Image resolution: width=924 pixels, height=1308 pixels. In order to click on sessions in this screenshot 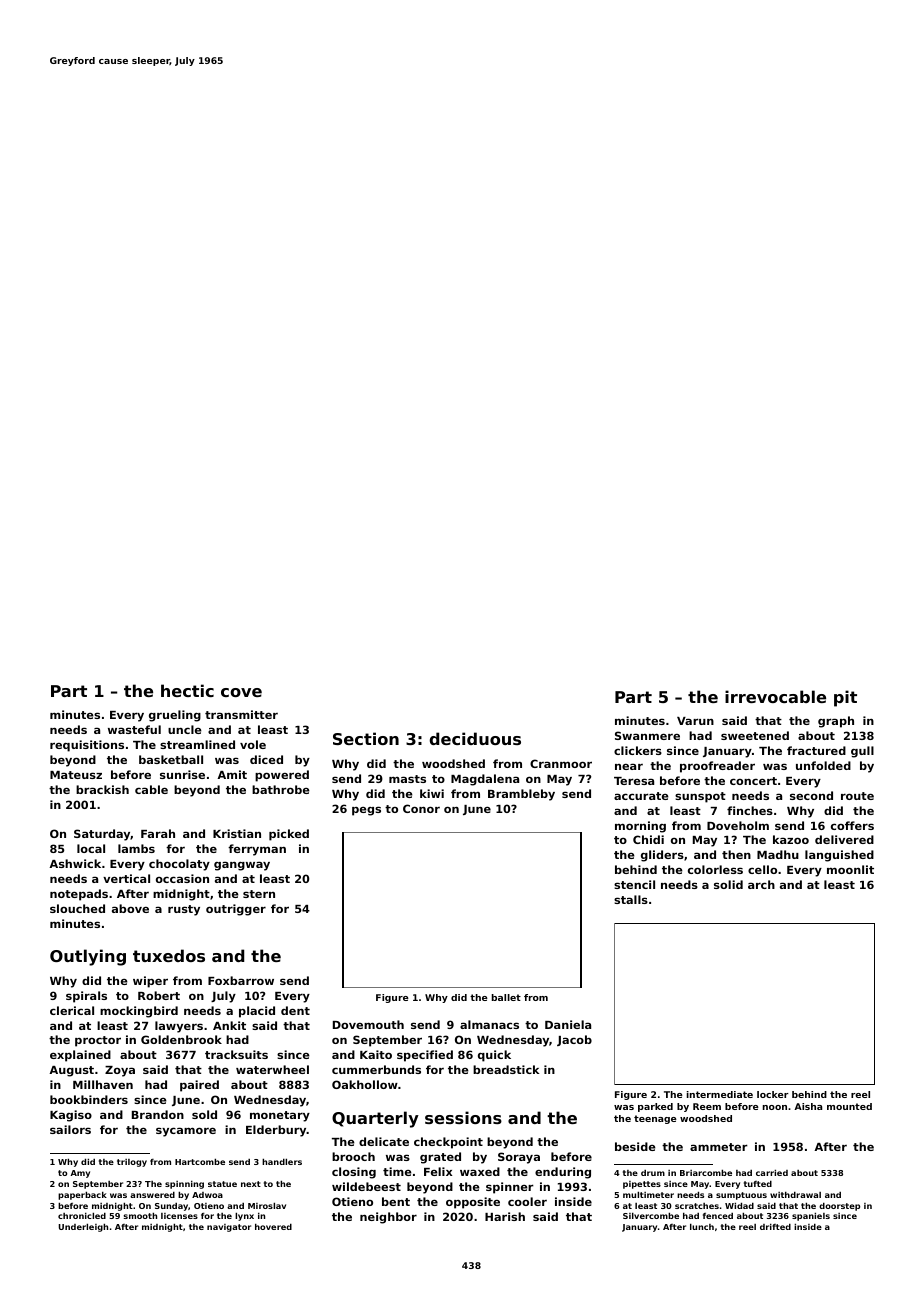, I will do `click(463, 1117)`.
